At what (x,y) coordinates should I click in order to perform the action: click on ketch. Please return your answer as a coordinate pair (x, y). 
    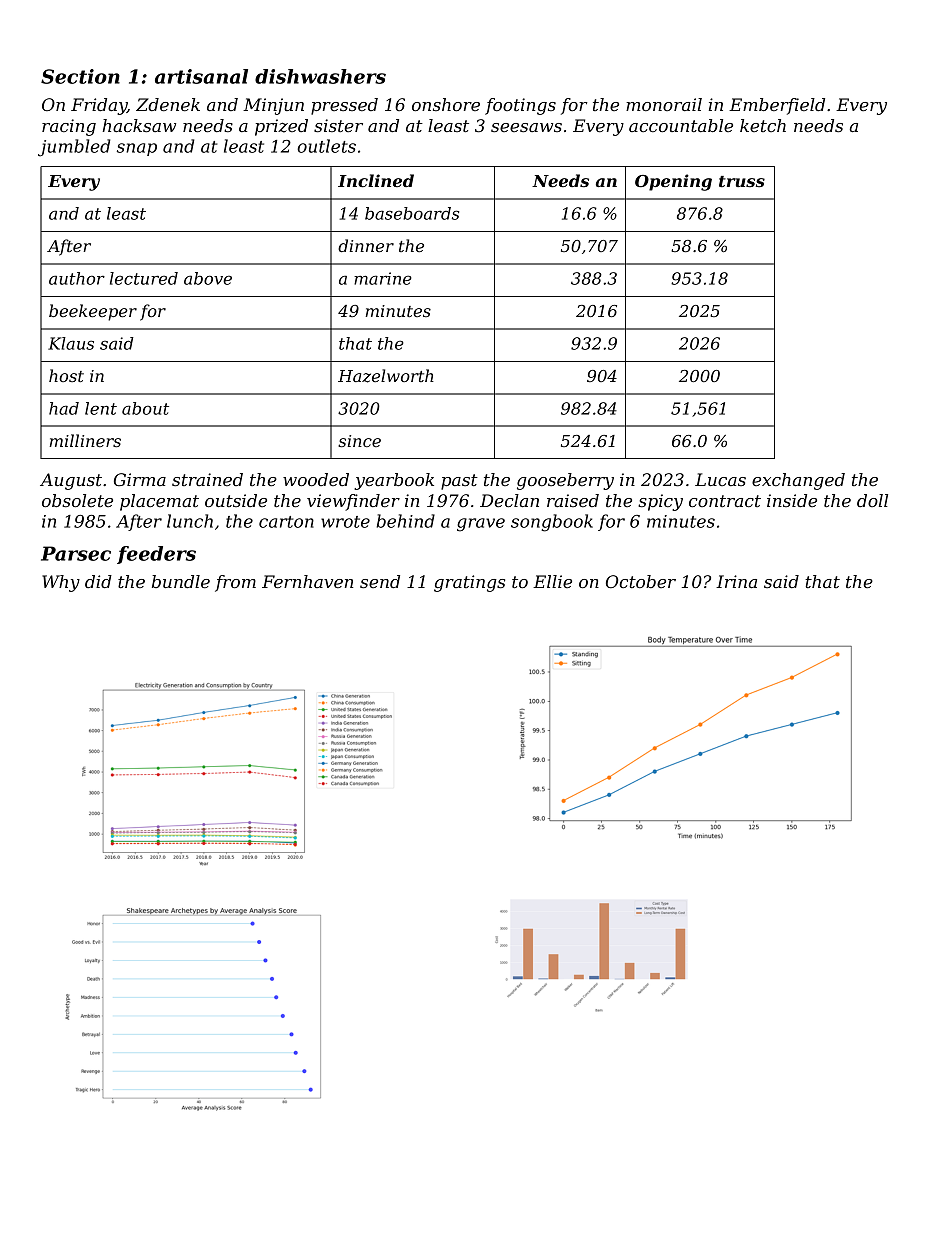
    Looking at the image, I should click on (763, 125).
